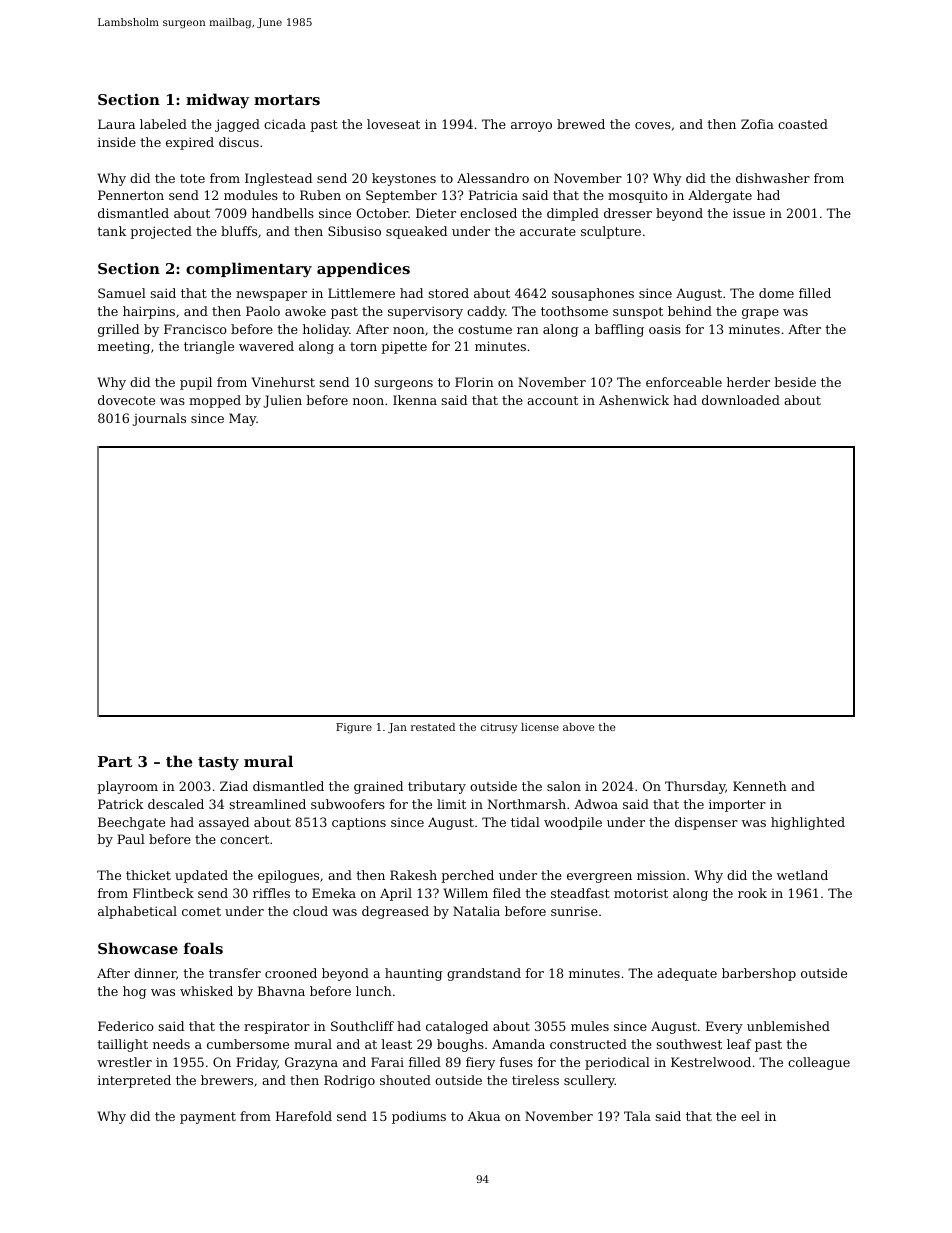 The height and width of the document is (1233, 952). What do you see at coordinates (750, 1116) in the document?
I see `eel` at bounding box center [750, 1116].
